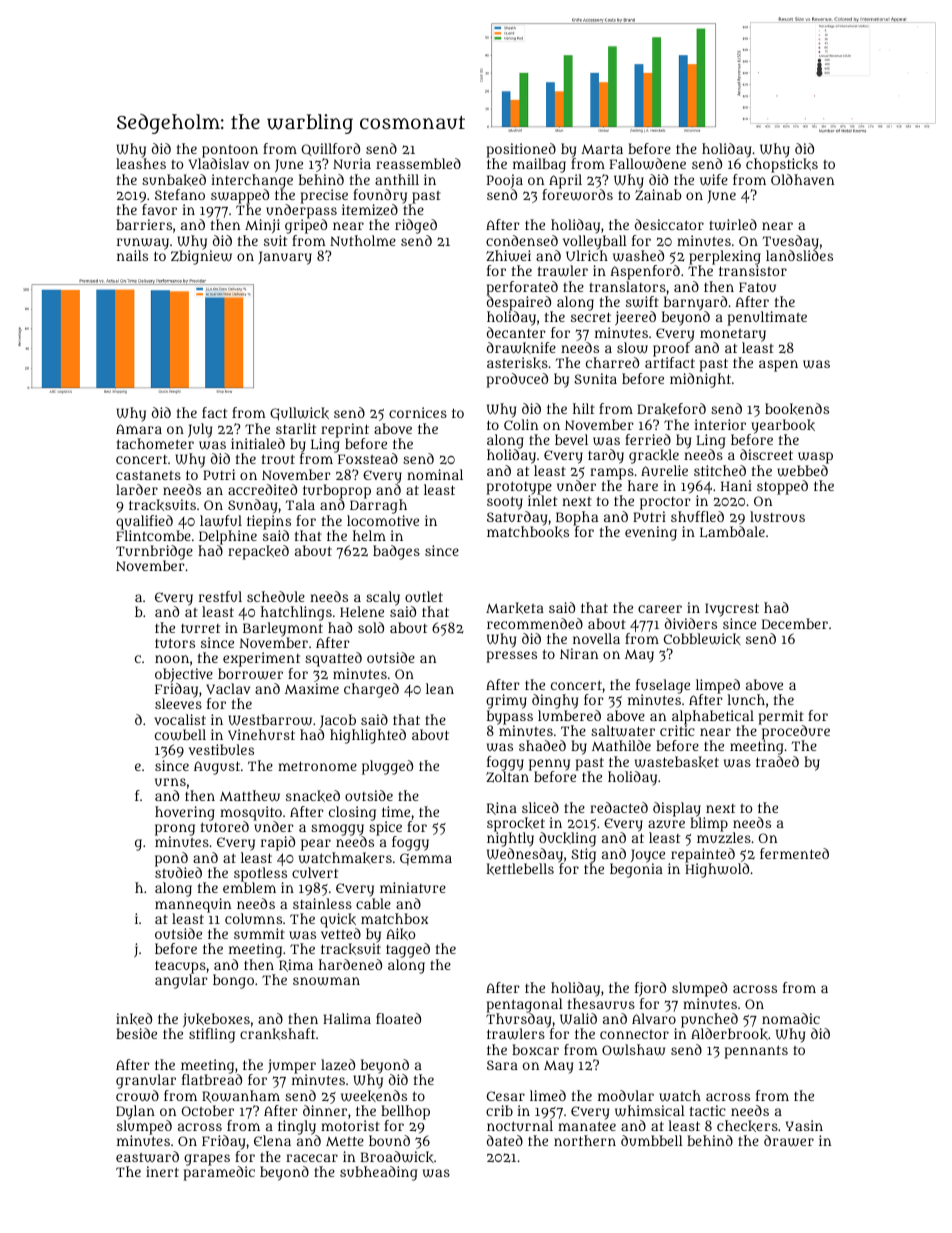 The width and height of the screenshot is (952, 1233). Describe the element at coordinates (250, 796) in the screenshot. I see `Matthew` at that location.
